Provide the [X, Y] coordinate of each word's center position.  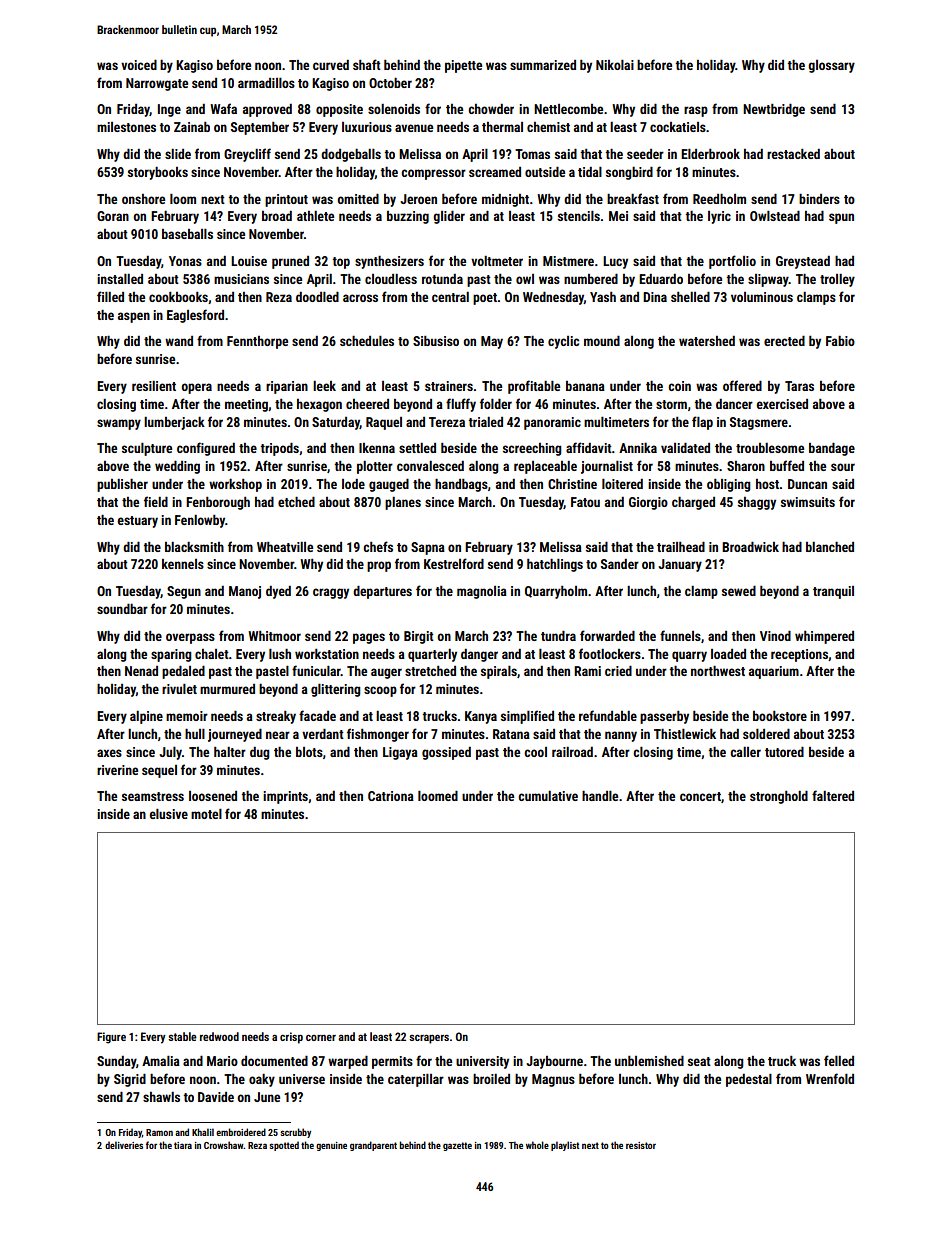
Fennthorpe [257, 342]
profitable [534, 387]
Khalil [203, 1132]
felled [839, 1060]
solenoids [394, 109]
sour [843, 467]
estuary [138, 522]
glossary [831, 66]
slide [178, 154]
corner [321, 1037]
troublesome [770, 448]
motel [206, 814]
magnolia [482, 592]
